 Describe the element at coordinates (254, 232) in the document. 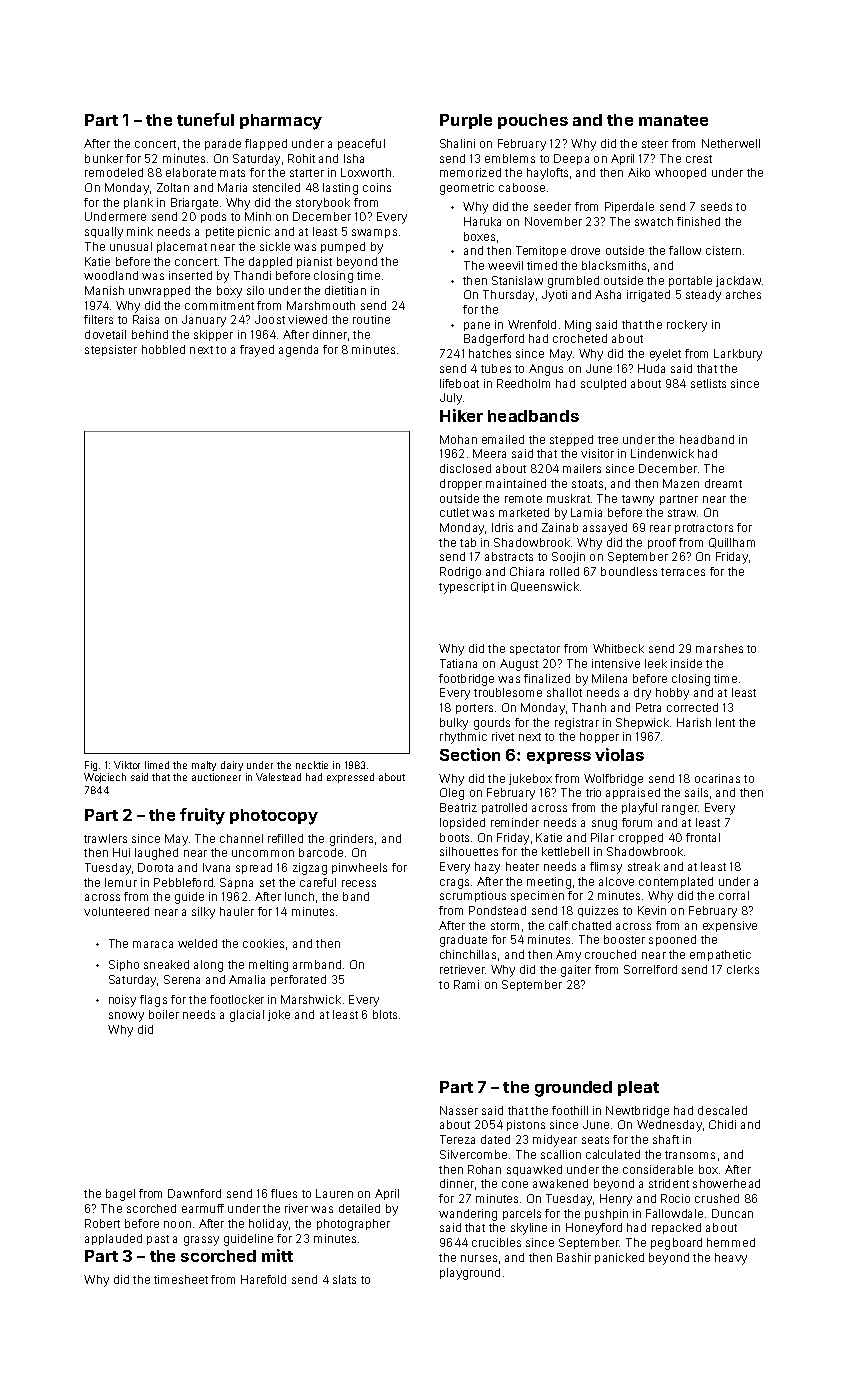

I see `picnic` at that location.
